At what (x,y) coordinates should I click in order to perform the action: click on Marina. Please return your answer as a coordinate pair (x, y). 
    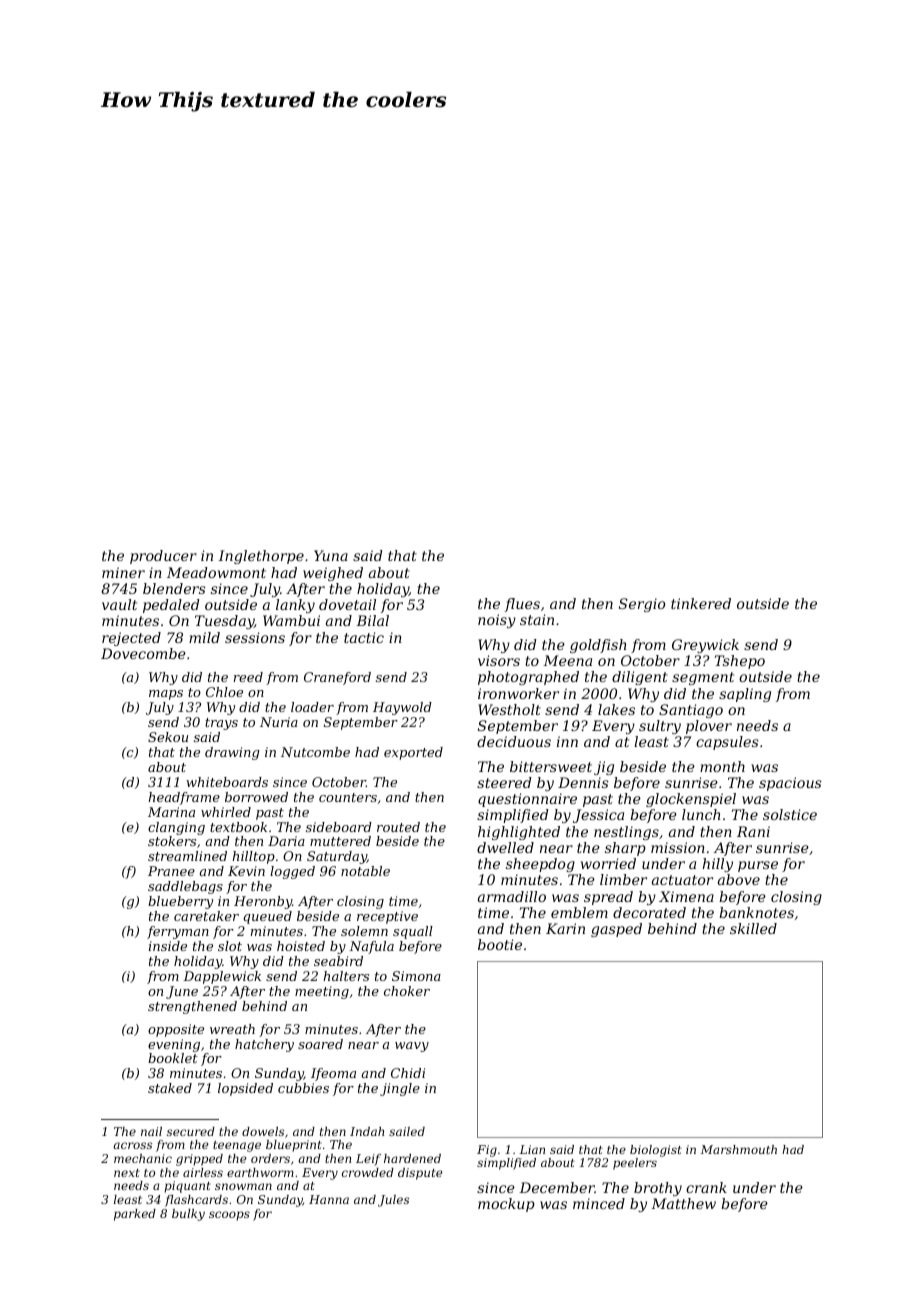
    Looking at the image, I should click on (171, 812).
